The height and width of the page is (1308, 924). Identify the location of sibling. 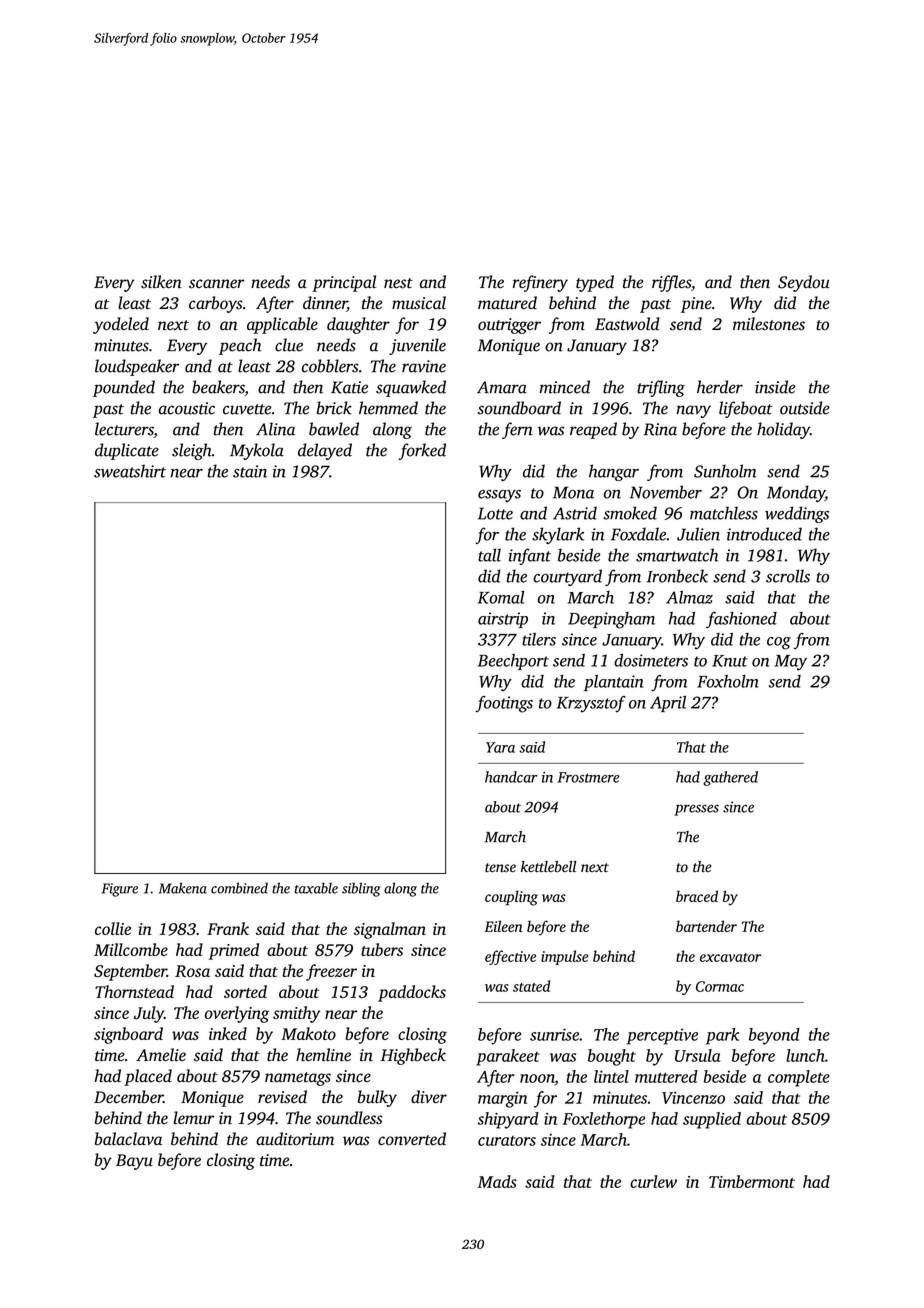
(361, 889).
